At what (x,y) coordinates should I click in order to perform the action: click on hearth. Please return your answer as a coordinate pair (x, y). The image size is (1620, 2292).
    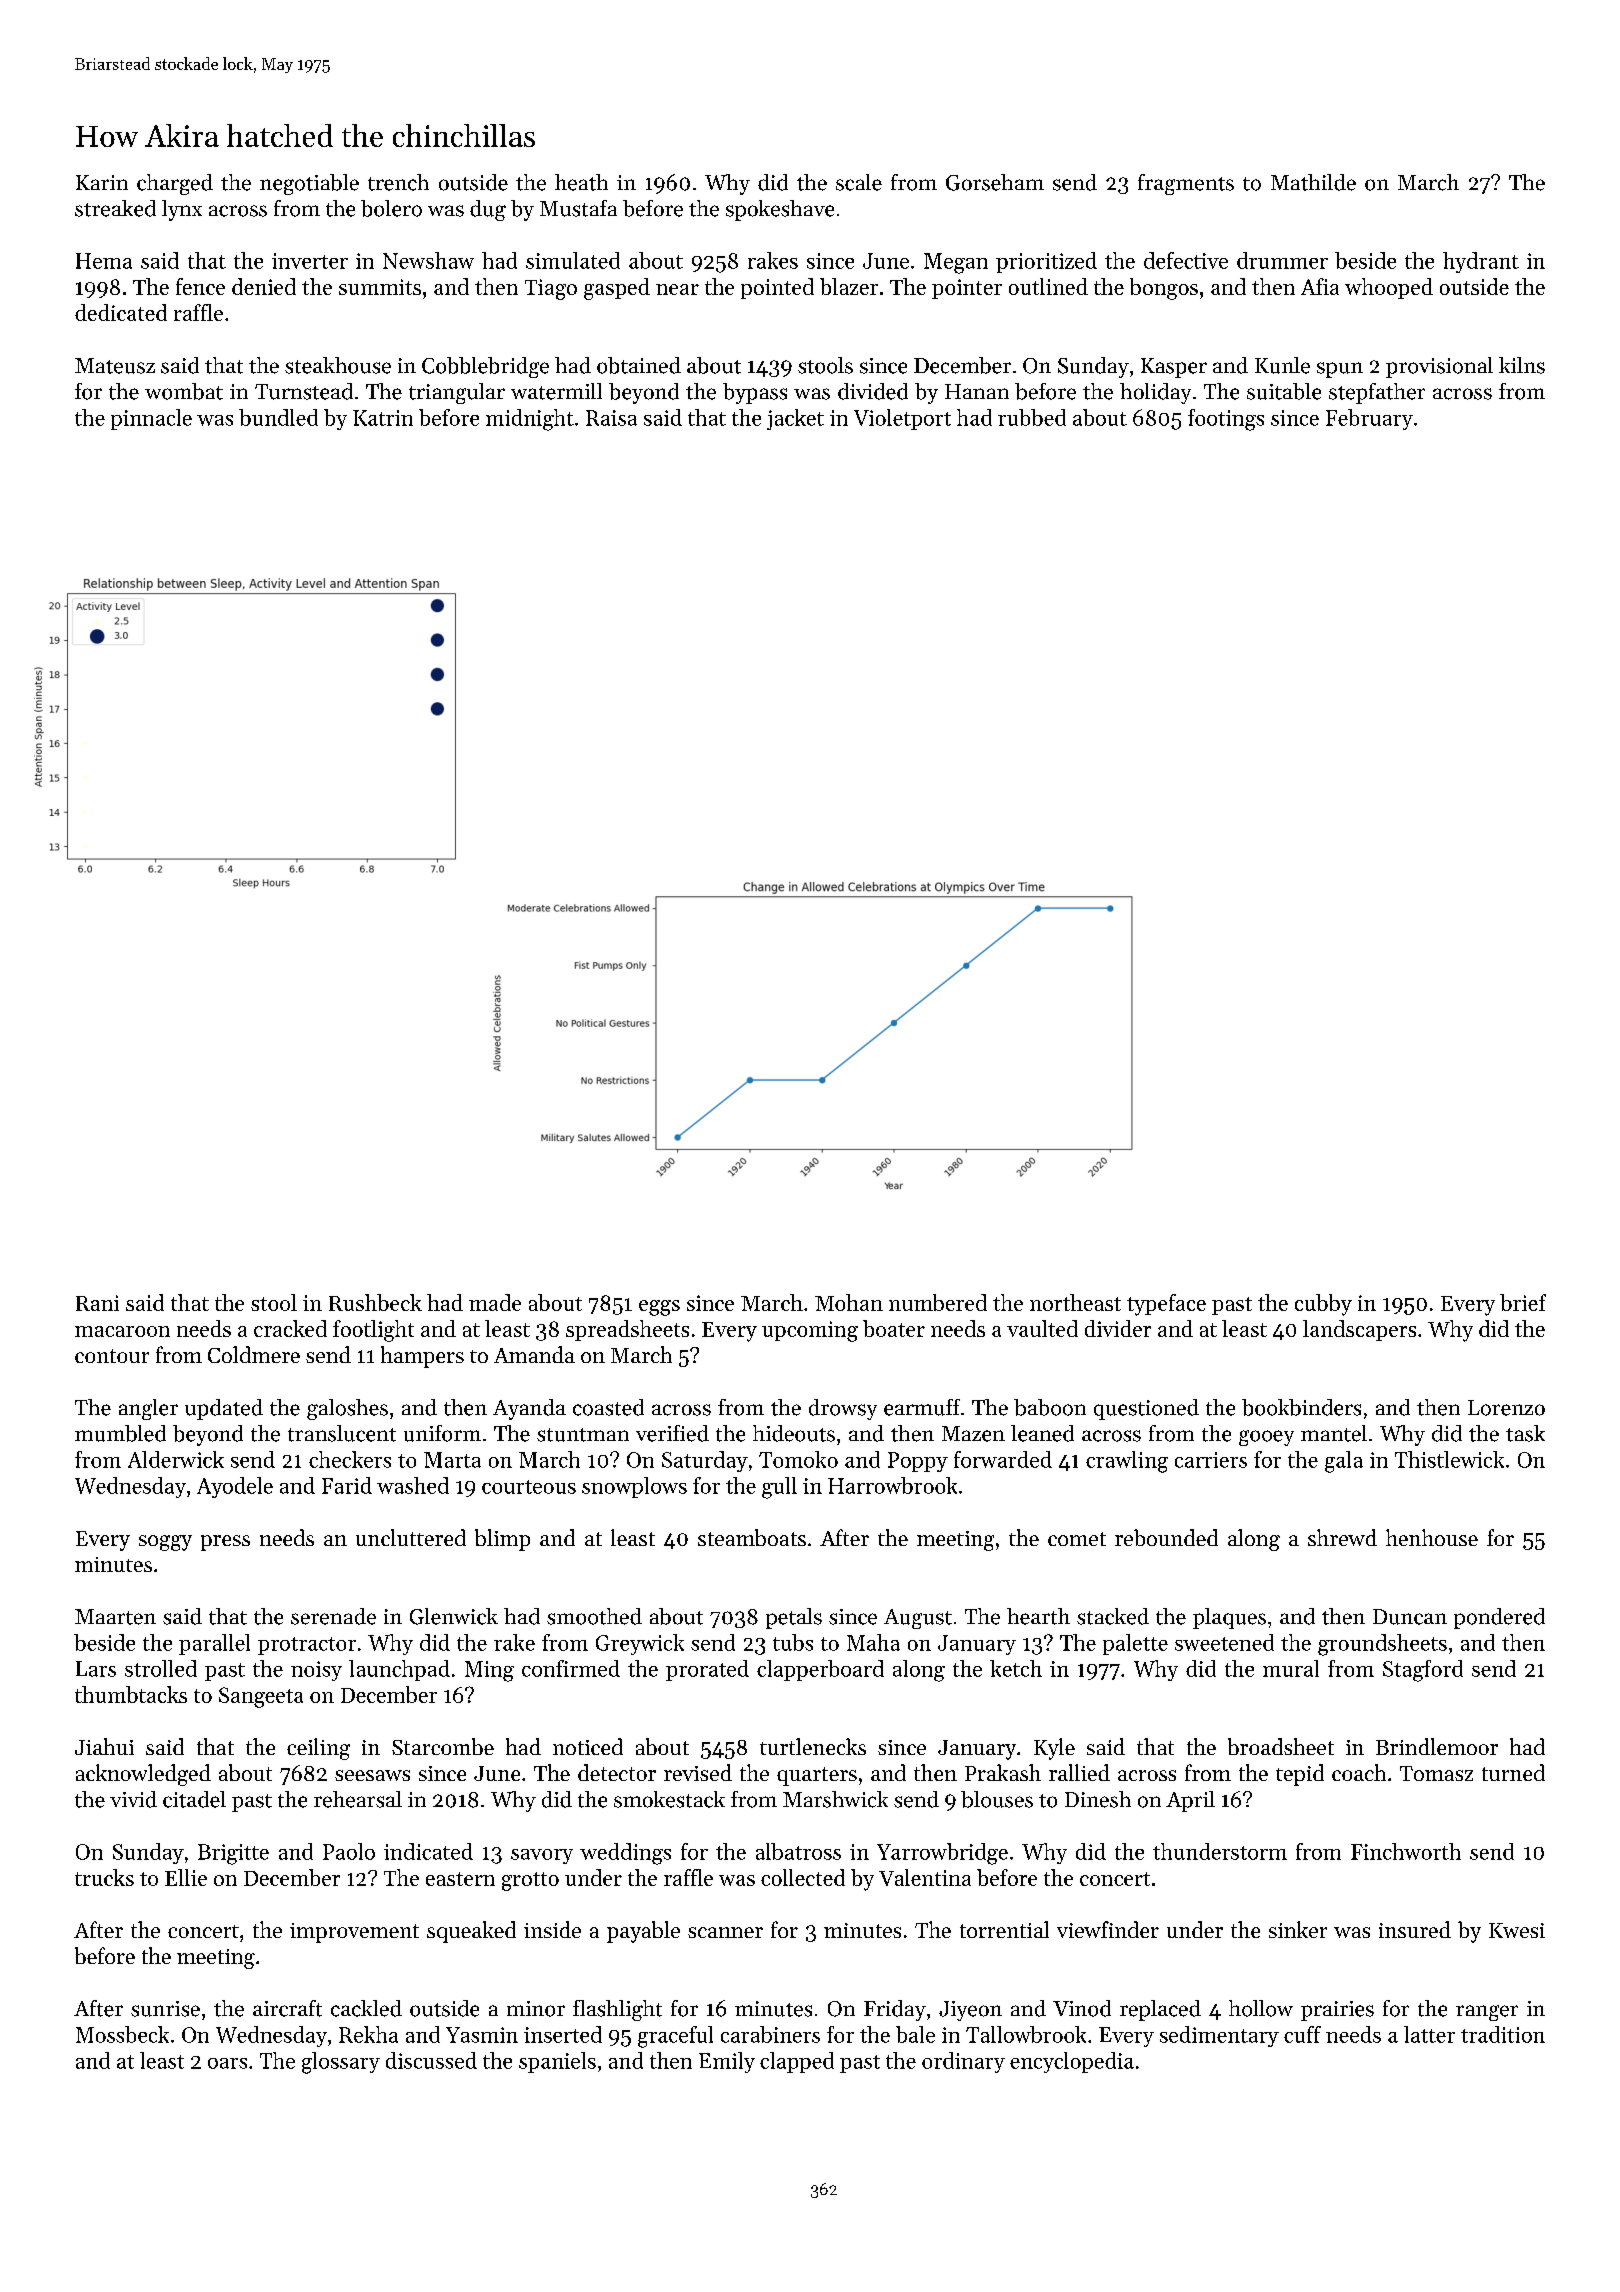
    Looking at the image, I should click on (1038, 1616).
